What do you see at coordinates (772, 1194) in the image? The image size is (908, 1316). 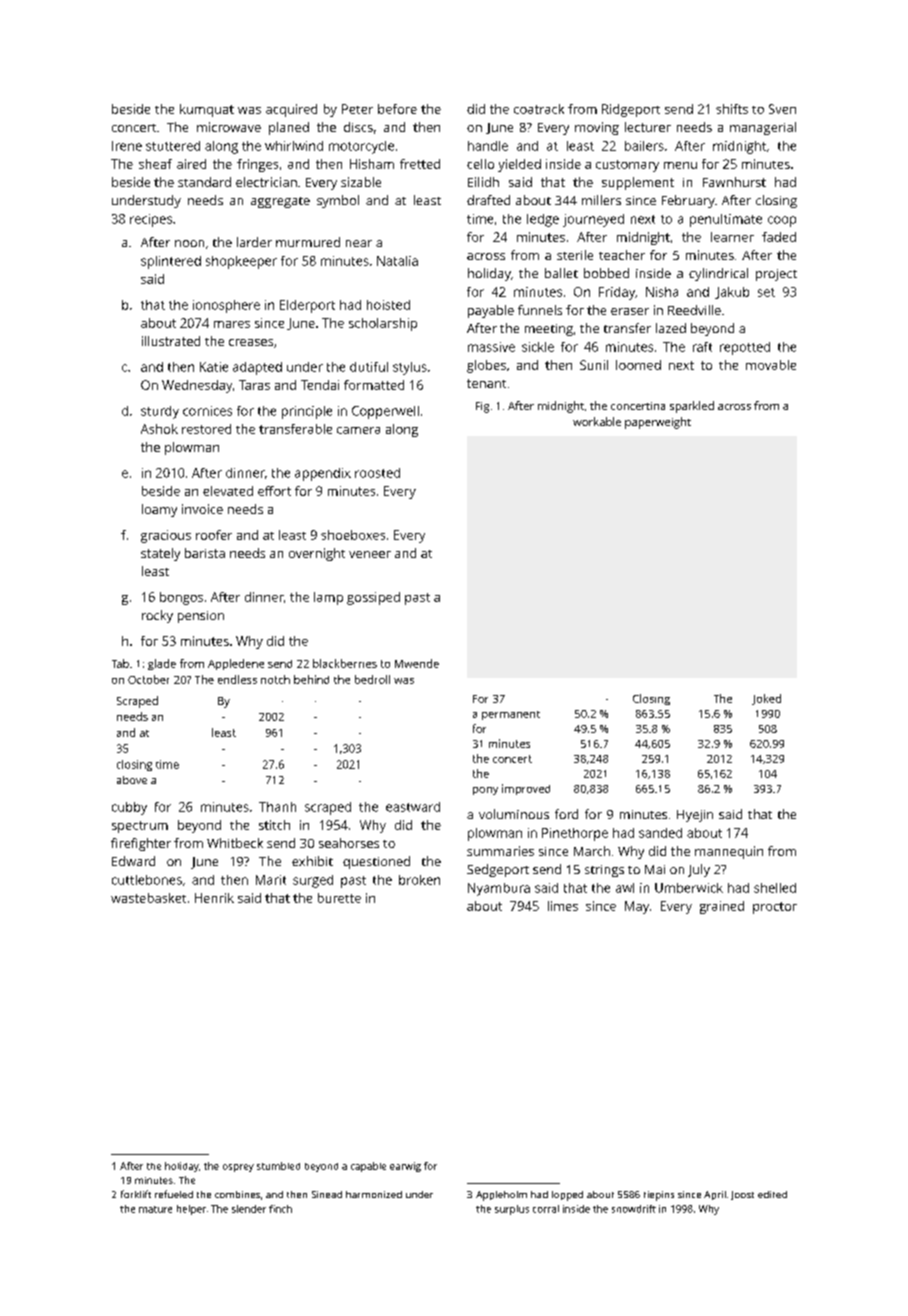 I see `edited` at bounding box center [772, 1194].
